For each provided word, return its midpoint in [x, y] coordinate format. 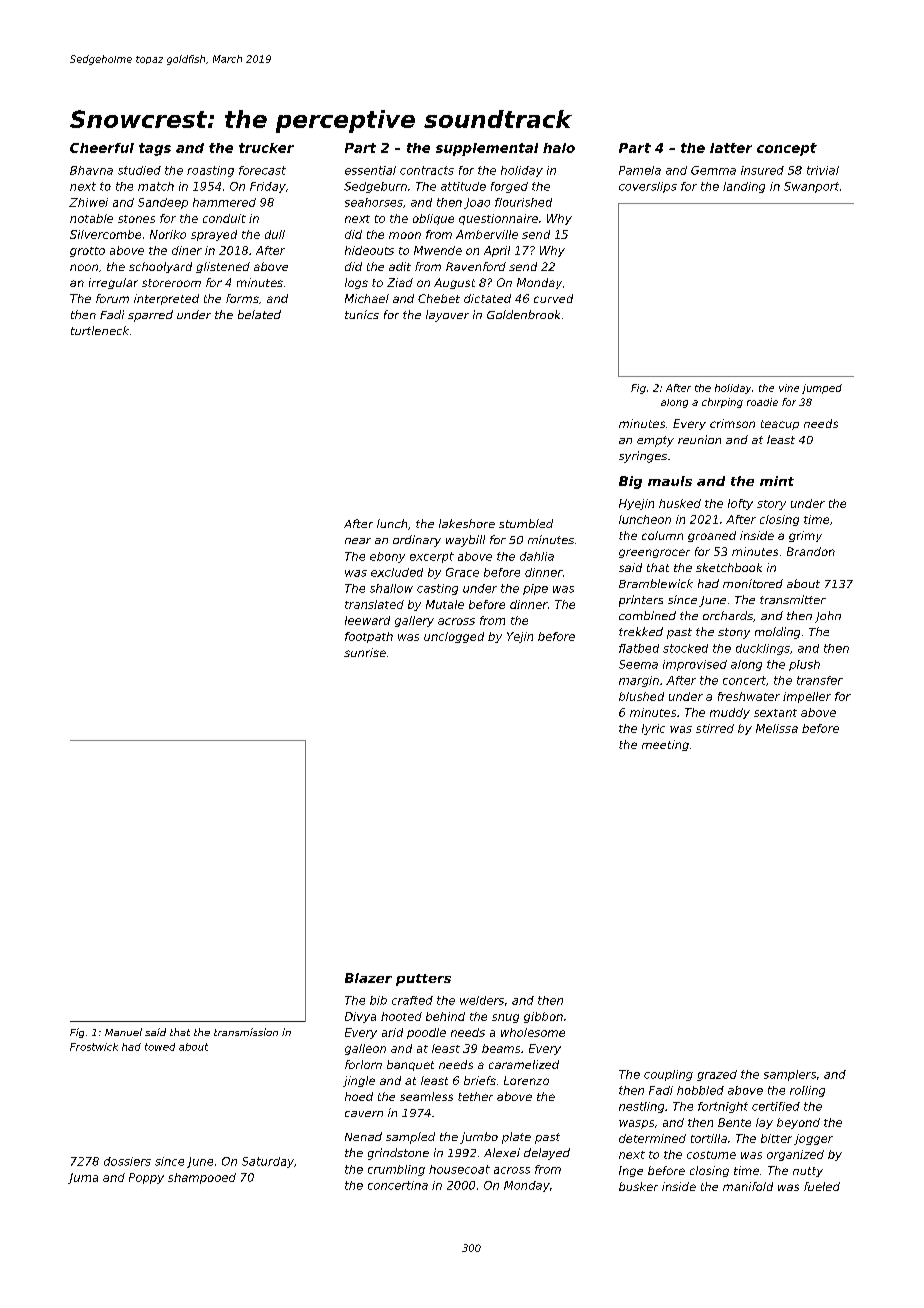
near [358, 541]
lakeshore [467, 523]
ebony [387, 557]
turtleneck [100, 330]
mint [777, 481]
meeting [665, 745]
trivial [823, 170]
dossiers [127, 1161]
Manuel [123, 1032]
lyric [653, 729]
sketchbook [729, 567]
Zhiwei [88, 202]
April [497, 251]
